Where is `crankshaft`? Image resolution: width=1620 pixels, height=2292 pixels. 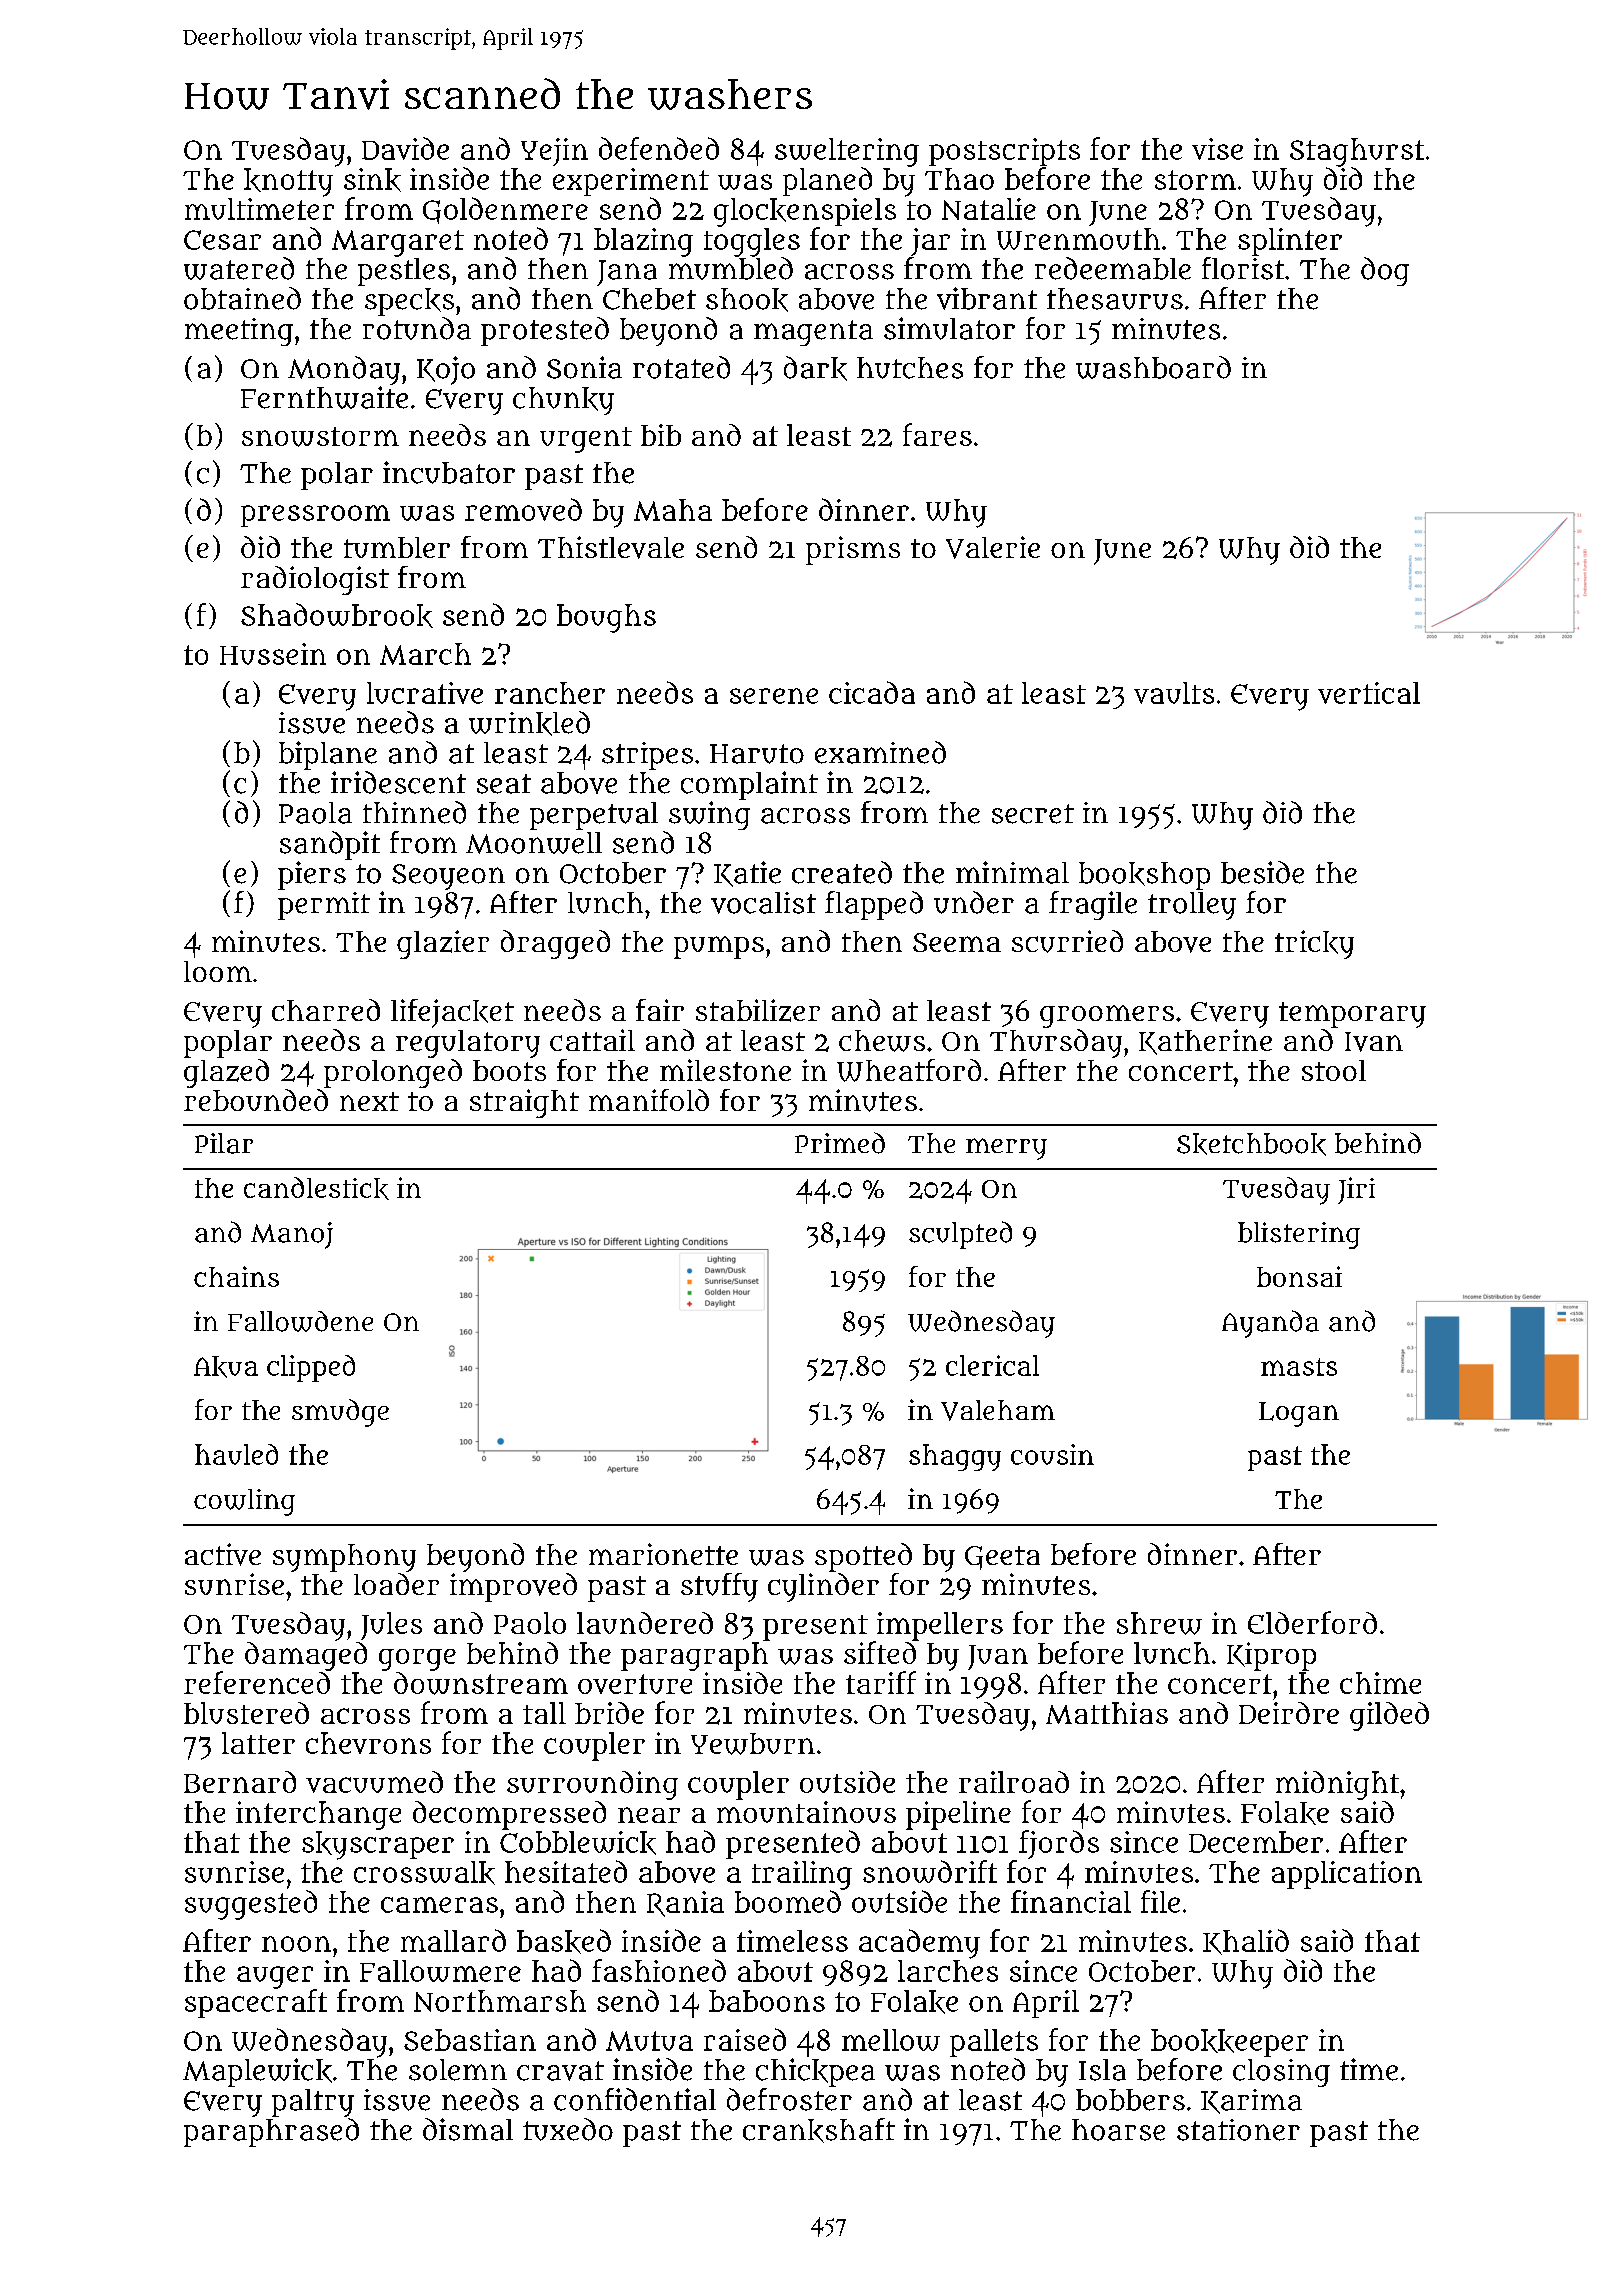
crankshaft is located at coordinates (819, 2130).
